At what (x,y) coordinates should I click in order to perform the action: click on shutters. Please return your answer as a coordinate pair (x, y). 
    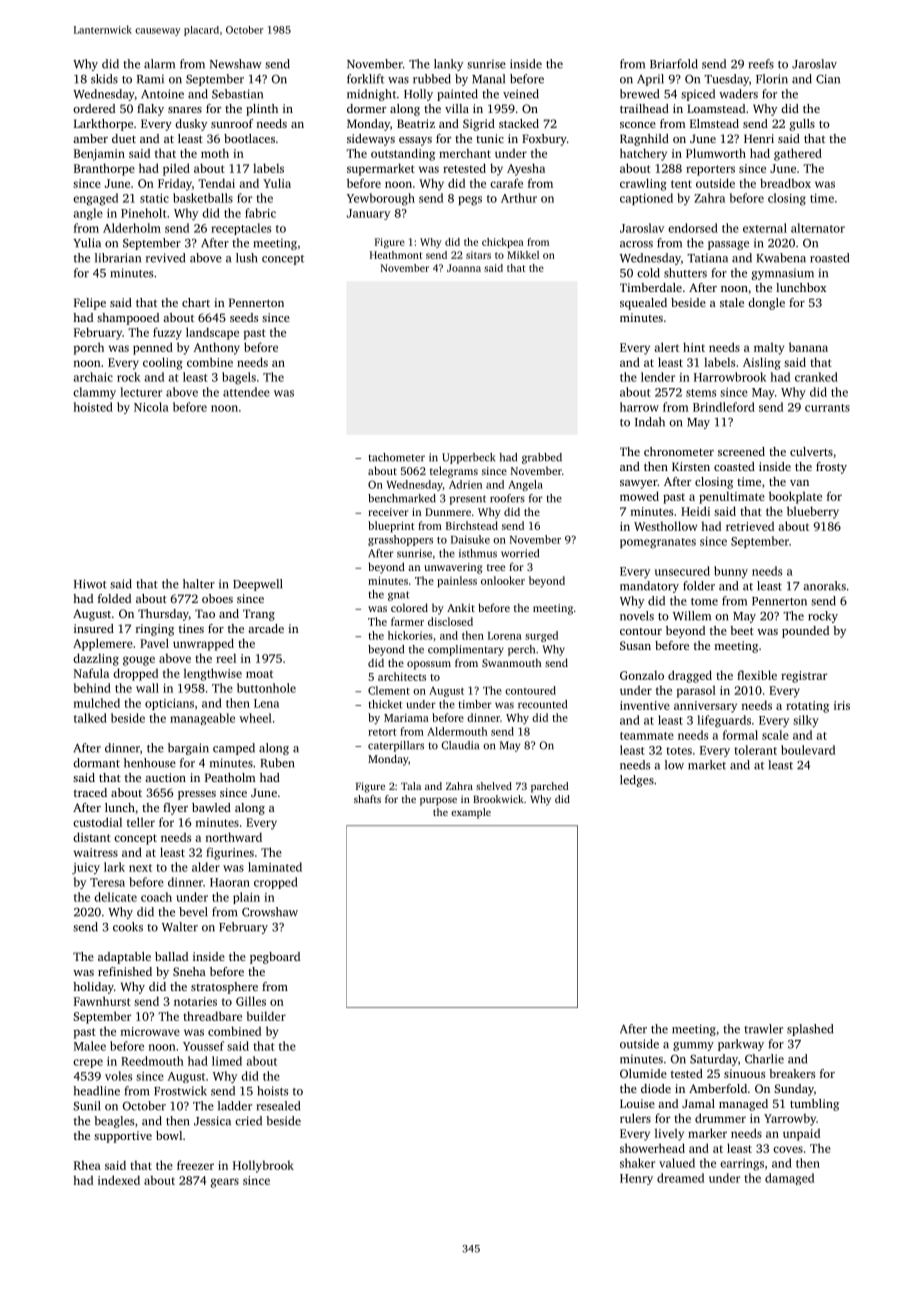
    Looking at the image, I should click on (685, 273).
